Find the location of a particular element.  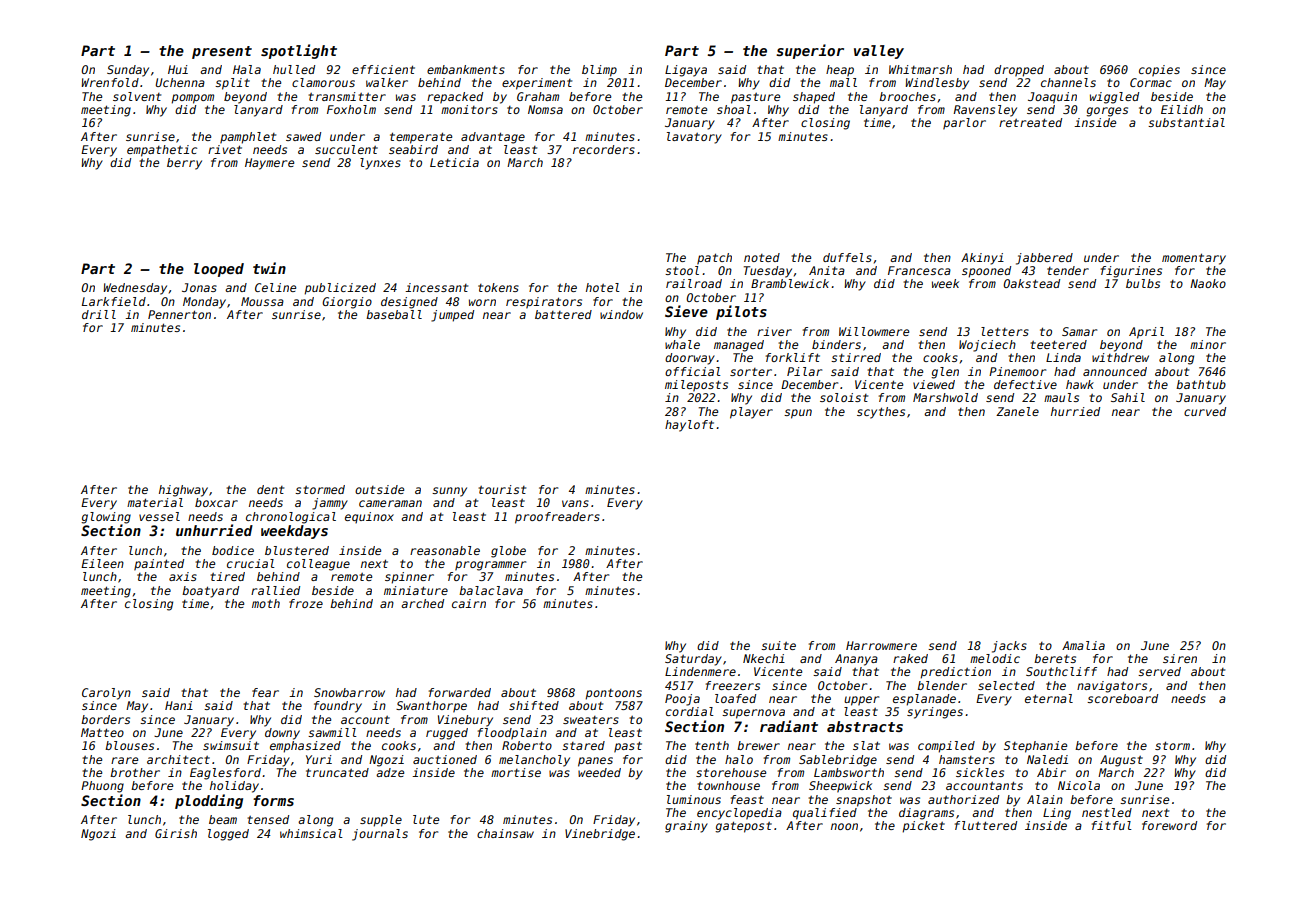

Snowbarrow is located at coordinates (349, 692).
